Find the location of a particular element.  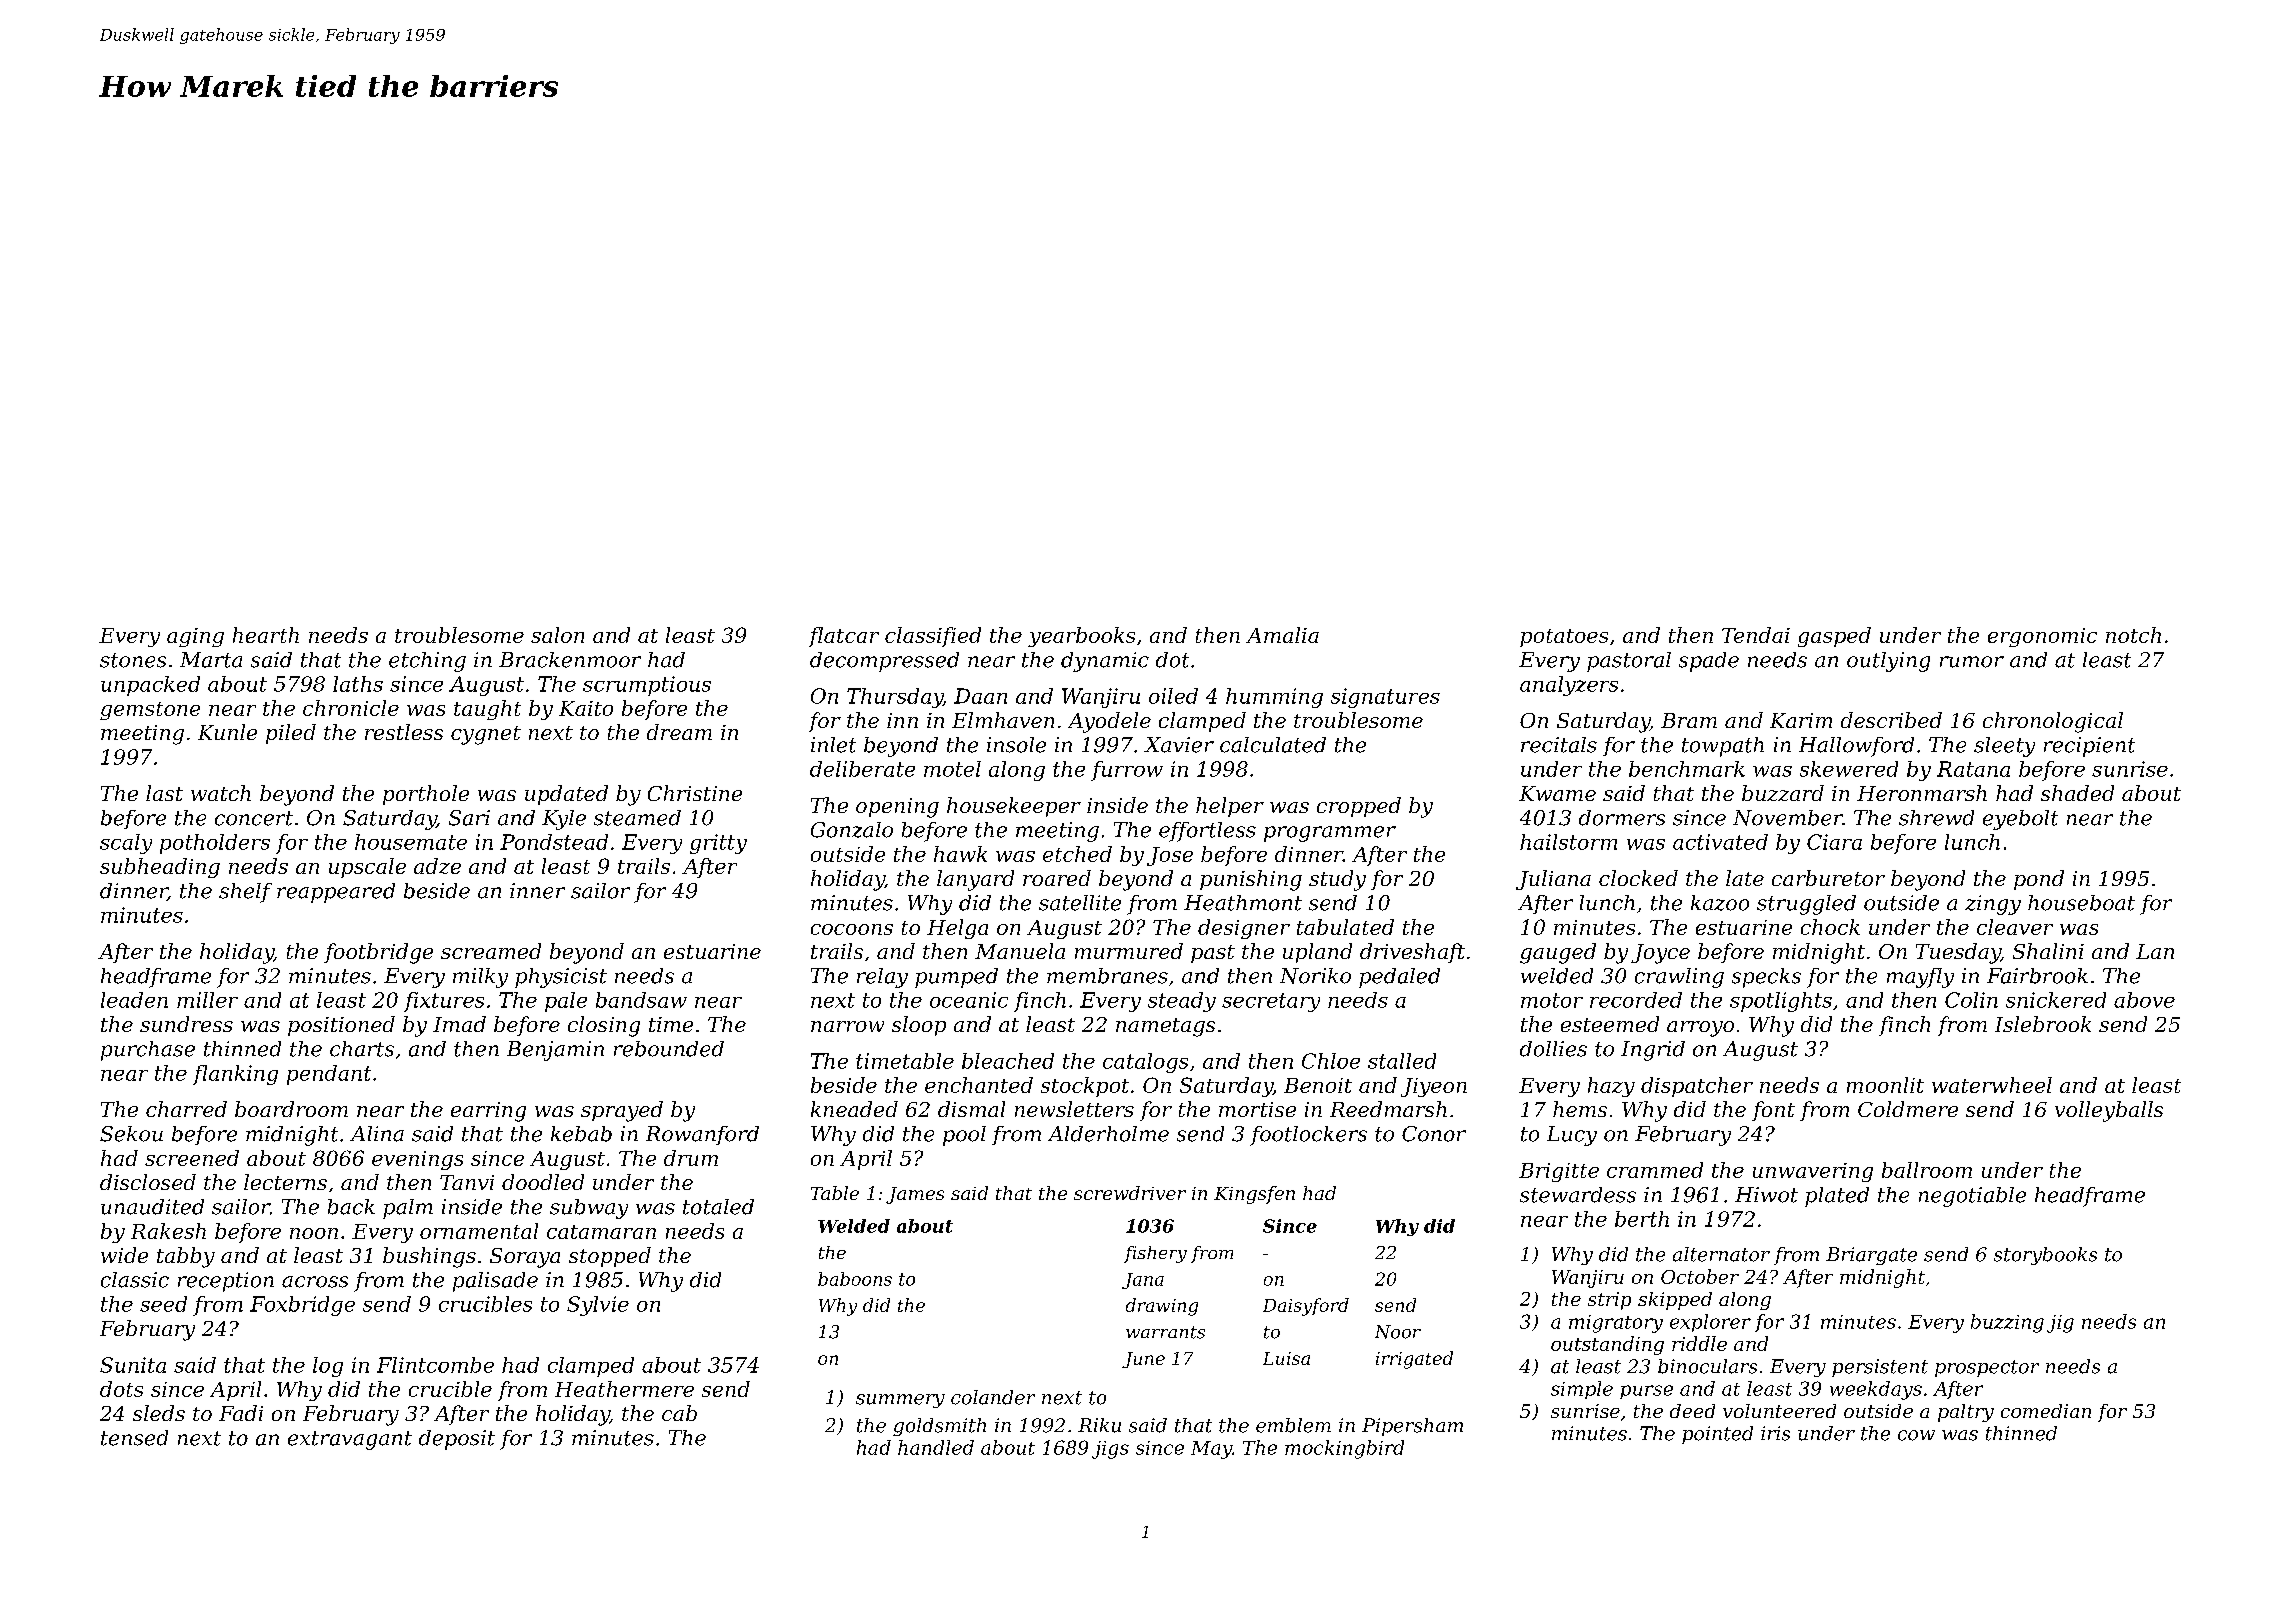

houseboat is located at coordinates (2081, 903).
